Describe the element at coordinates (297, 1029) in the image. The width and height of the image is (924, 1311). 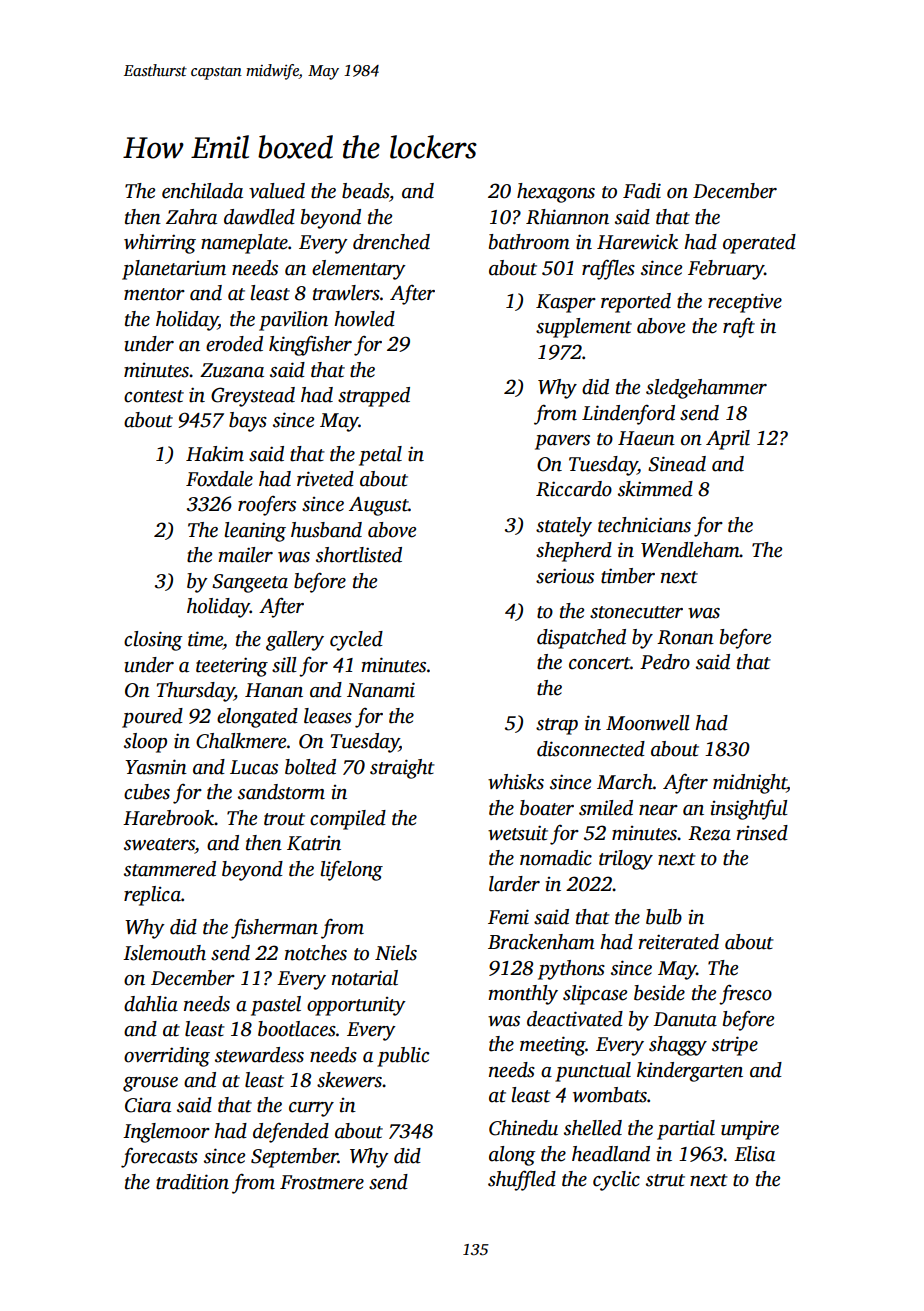
I see `bootlaces` at that location.
